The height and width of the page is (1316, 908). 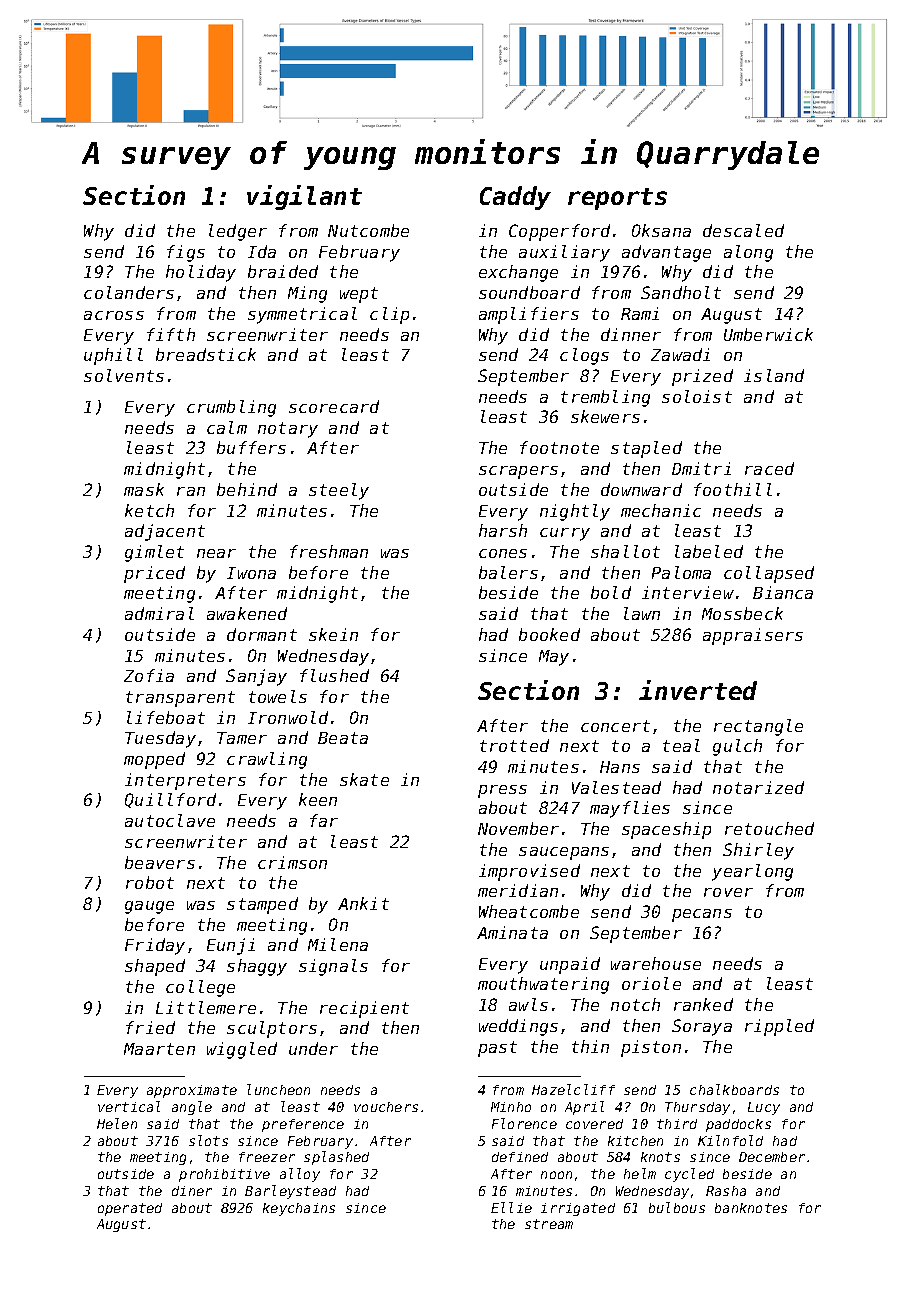 What do you see at coordinates (515, 198) in the page?
I see `Caddy` at bounding box center [515, 198].
